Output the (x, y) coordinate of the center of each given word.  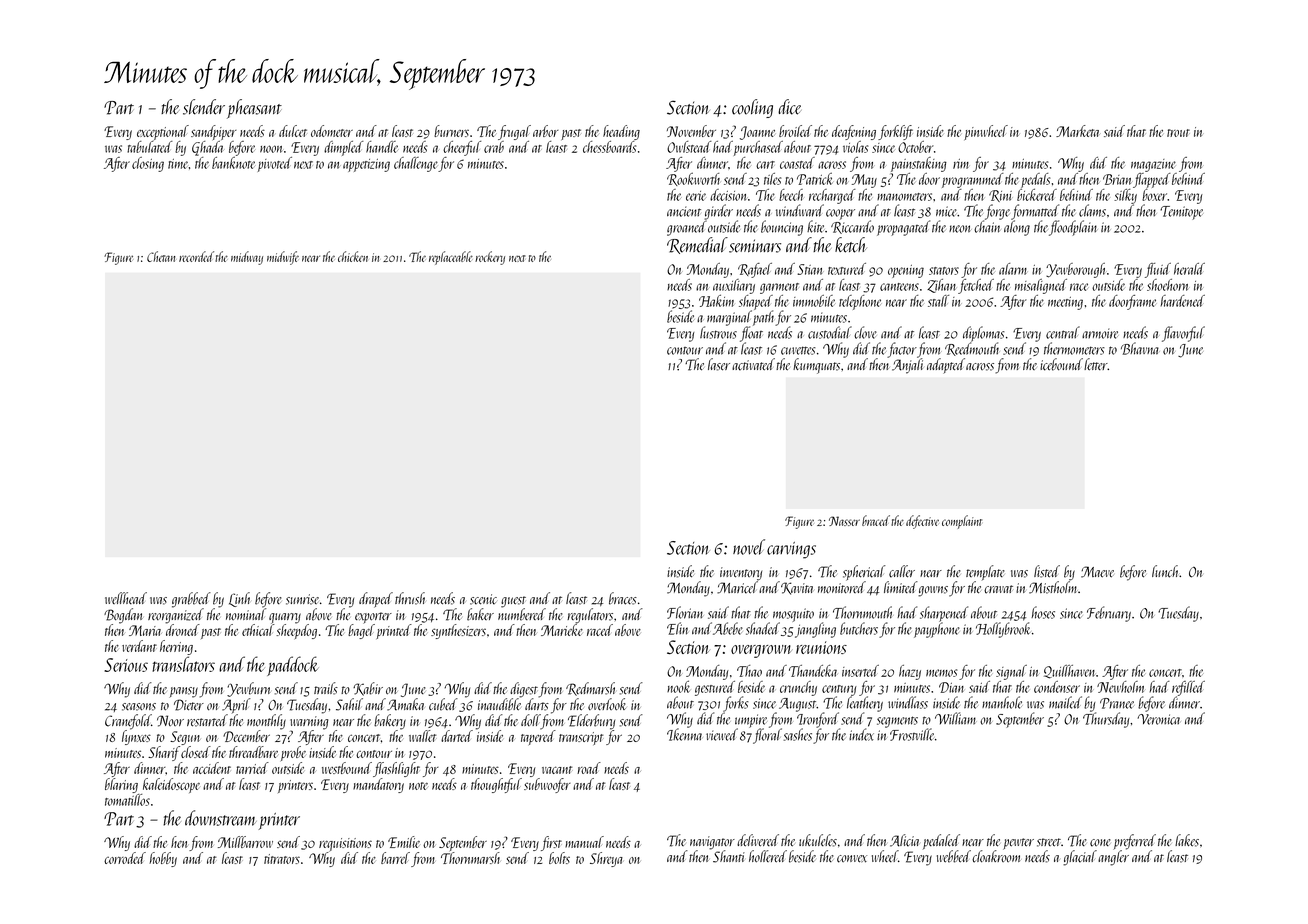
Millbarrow (245, 842)
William (955, 718)
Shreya (606, 859)
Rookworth (693, 179)
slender (204, 107)
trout (1178, 133)
